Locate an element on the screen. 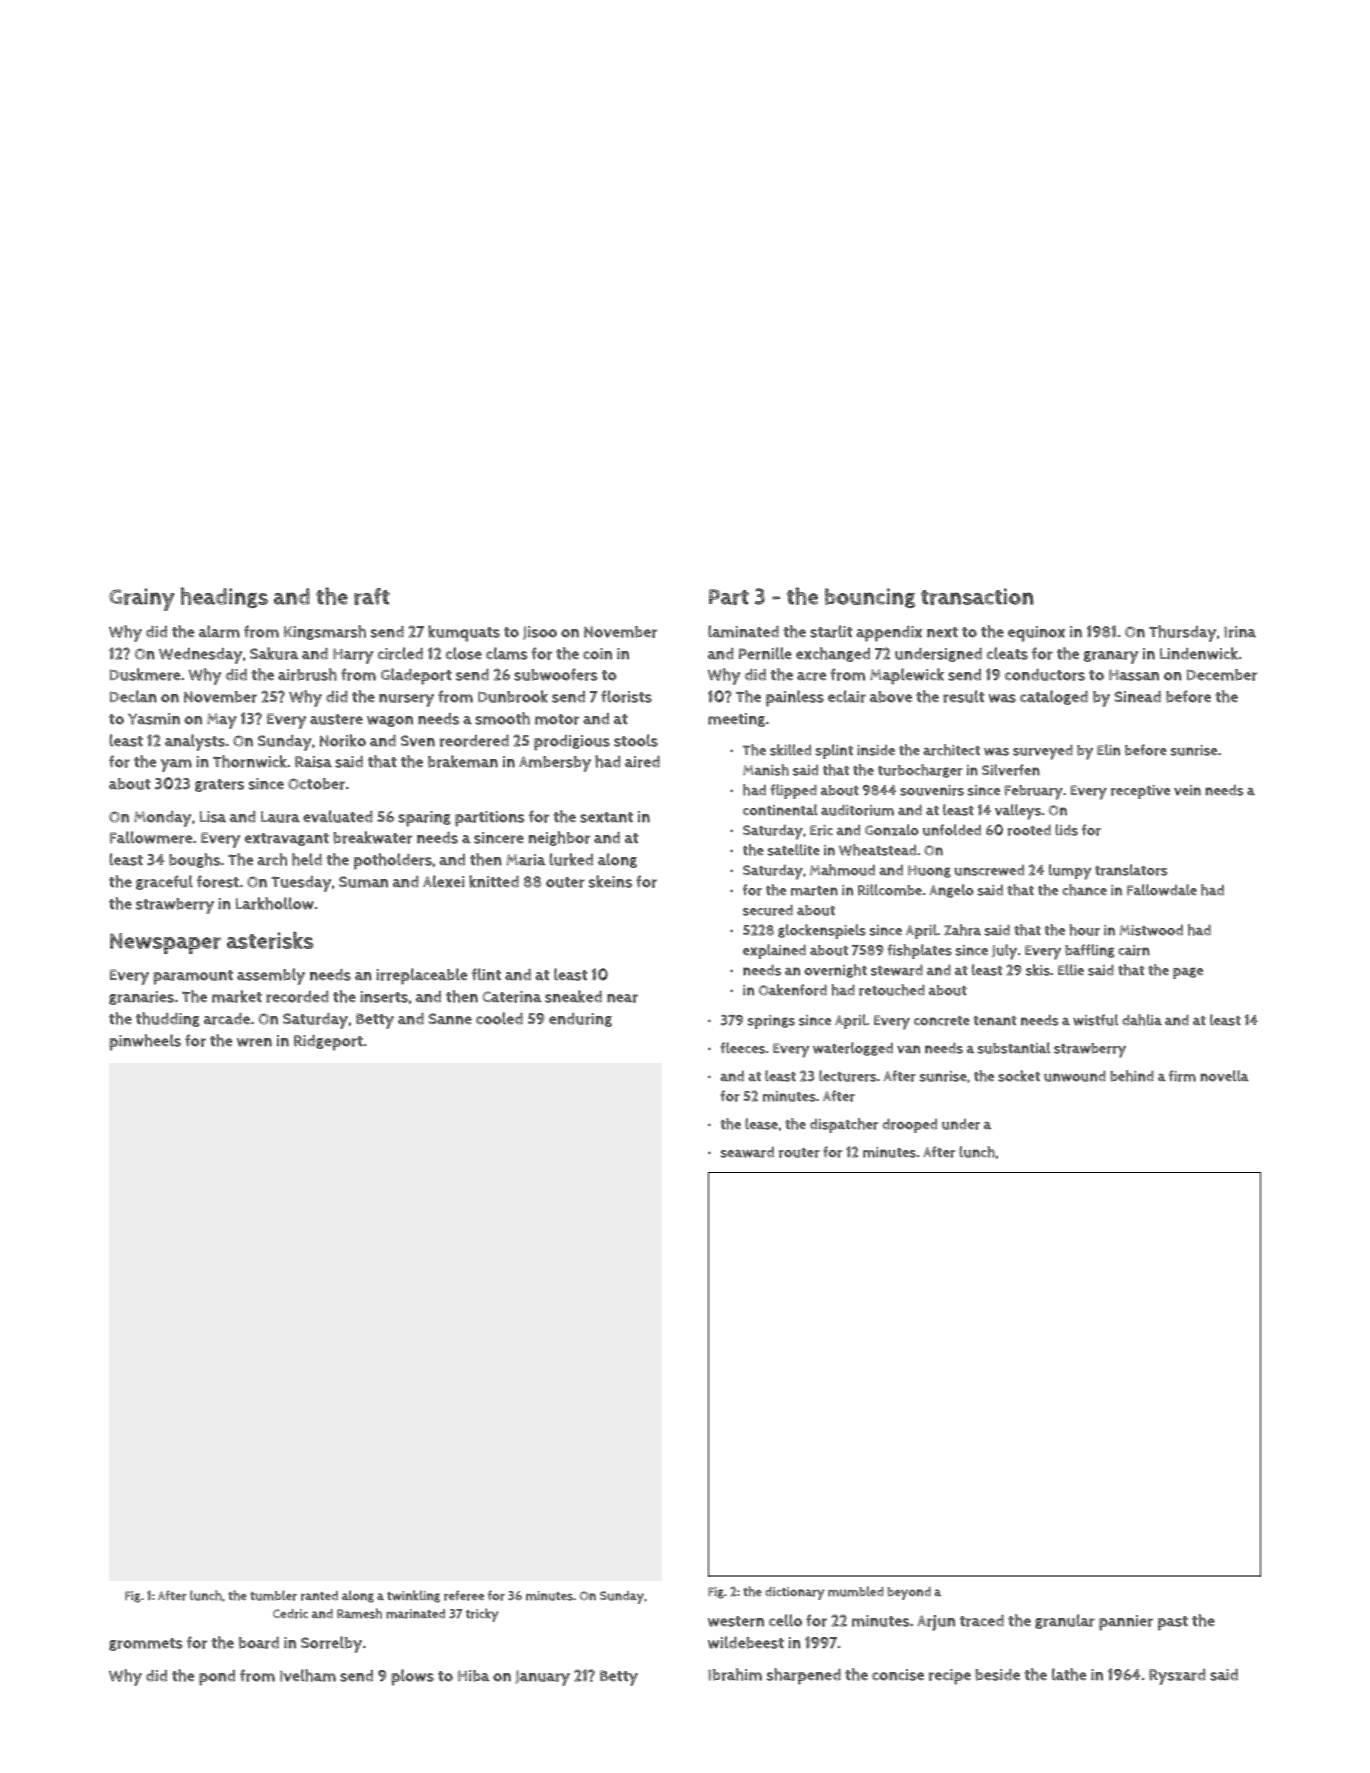  overnight is located at coordinates (835, 971).
